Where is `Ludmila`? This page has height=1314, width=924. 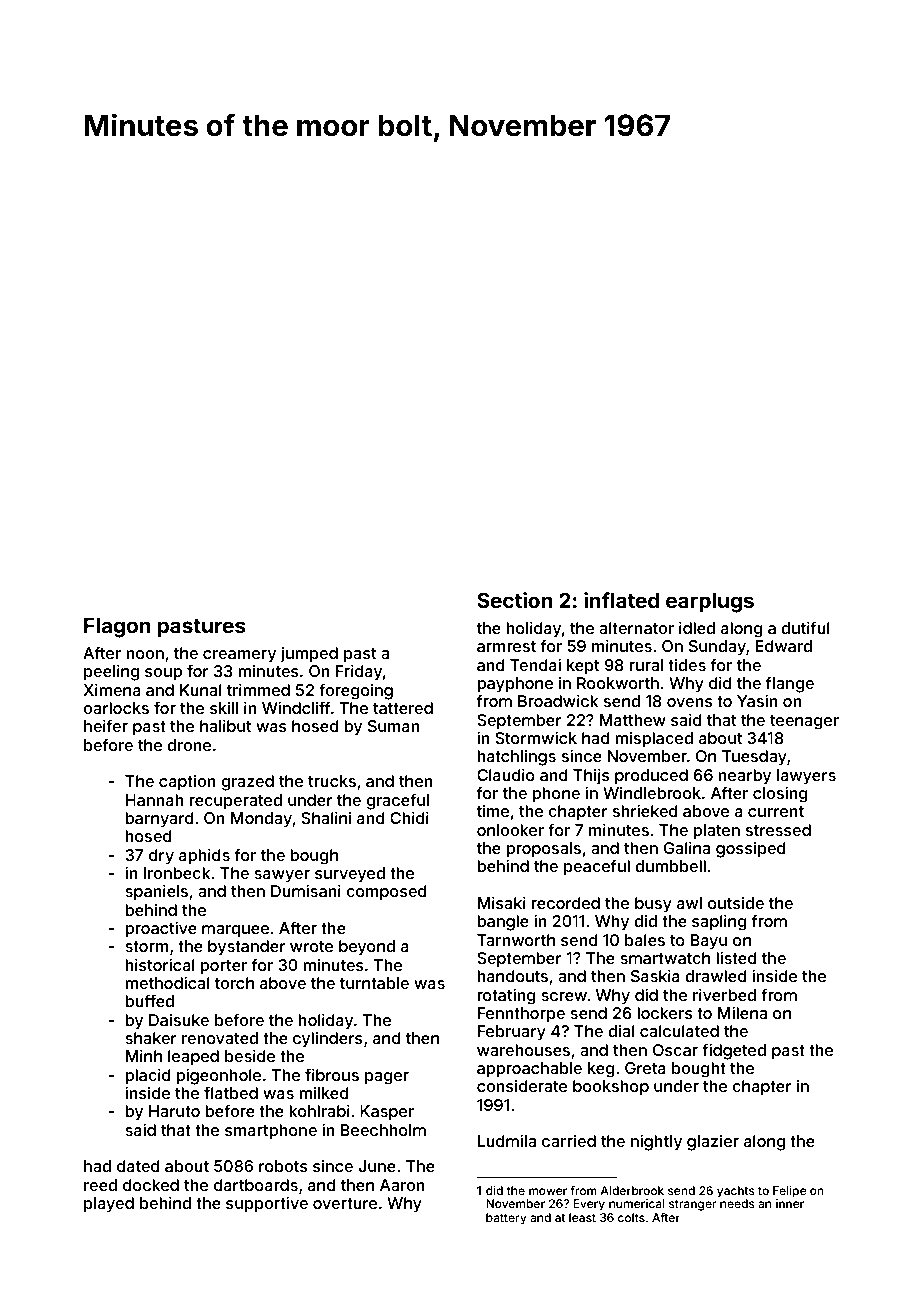 Ludmila is located at coordinates (507, 1141).
